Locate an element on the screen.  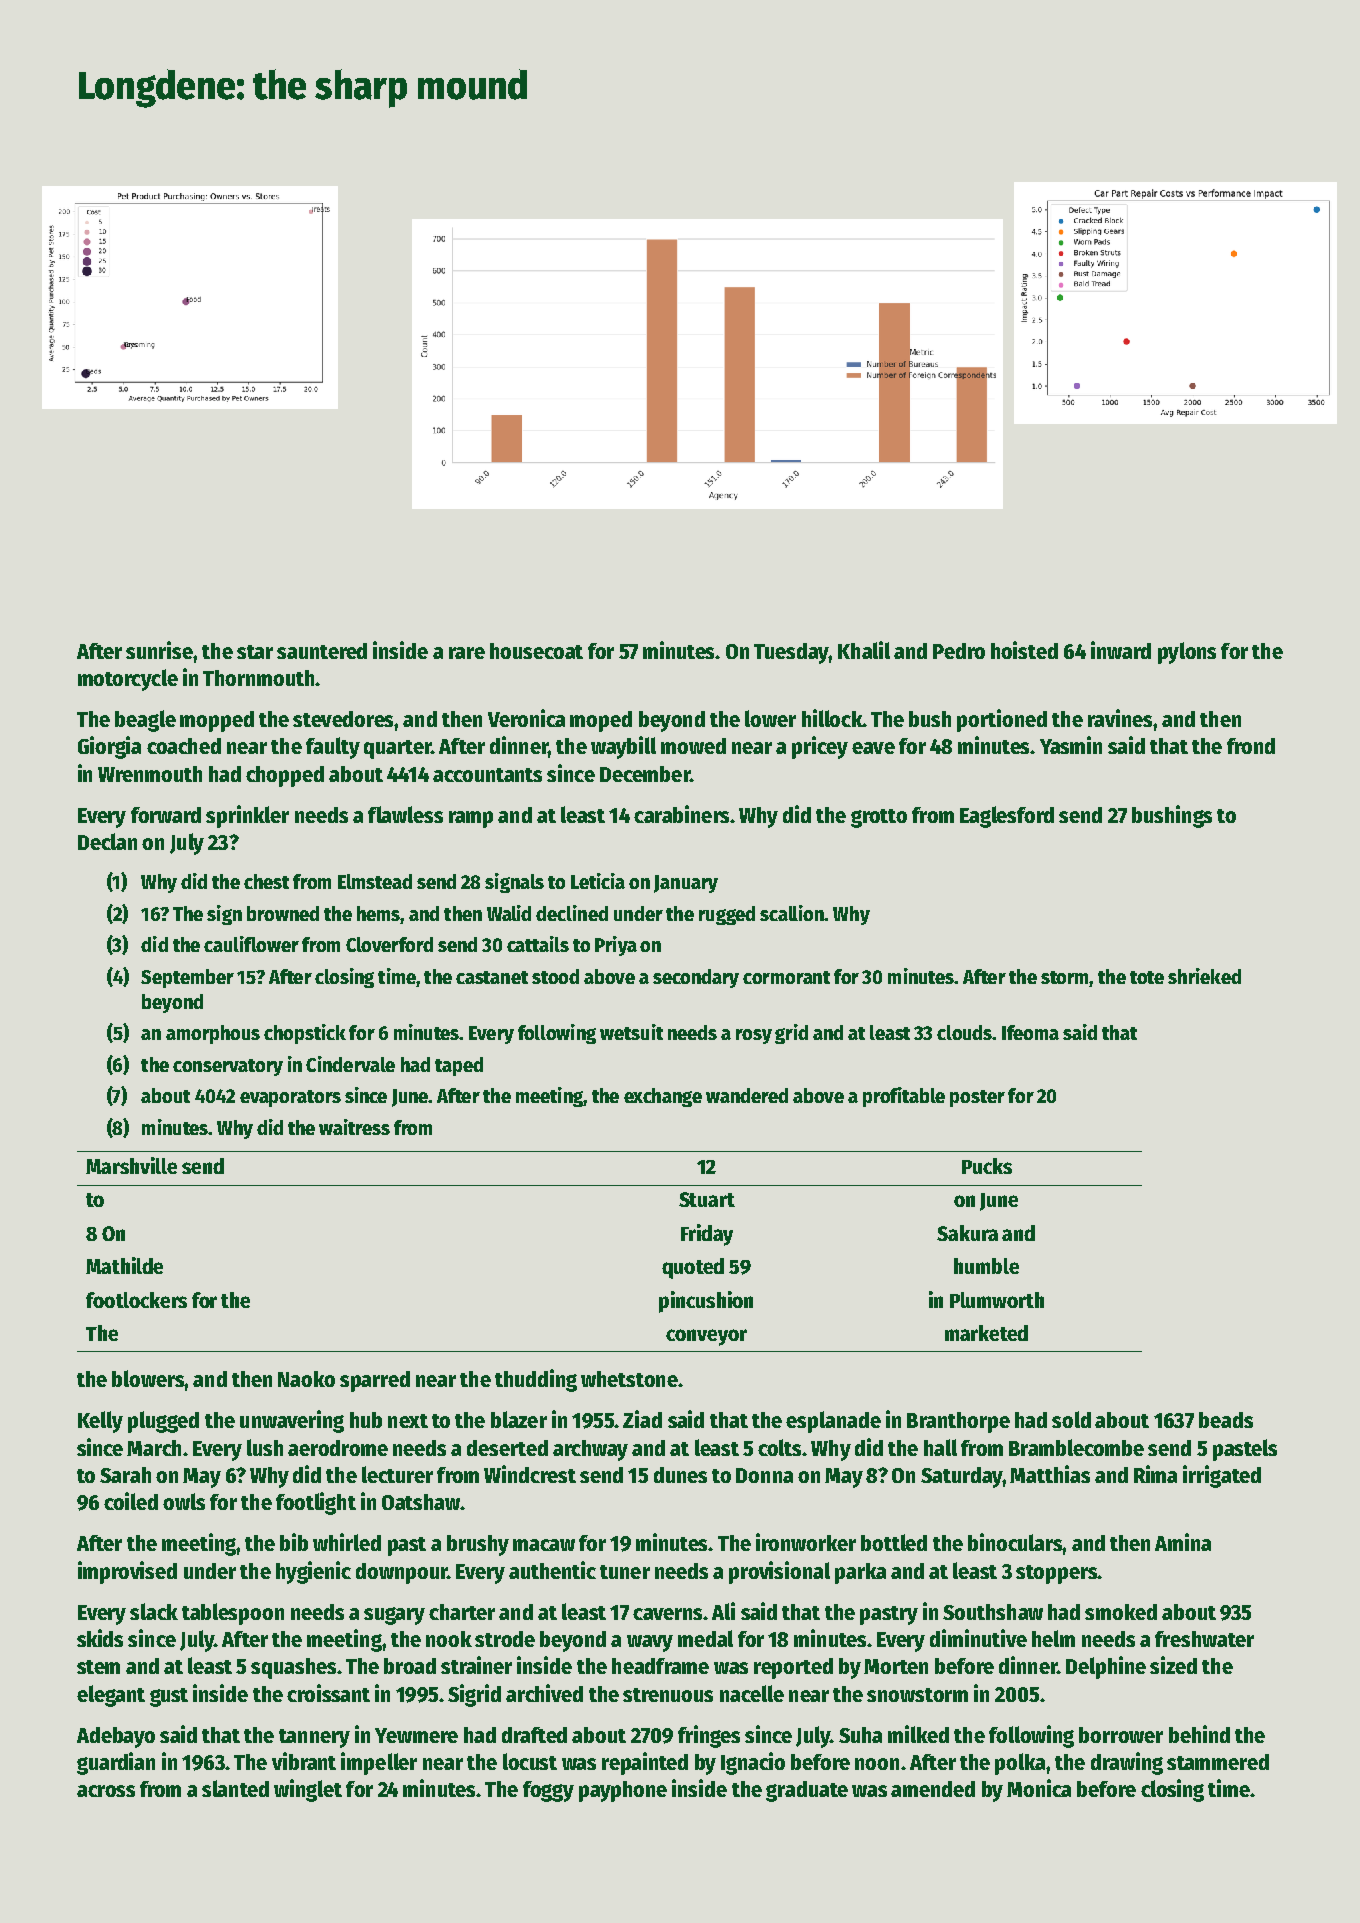
beads is located at coordinates (1226, 1420).
